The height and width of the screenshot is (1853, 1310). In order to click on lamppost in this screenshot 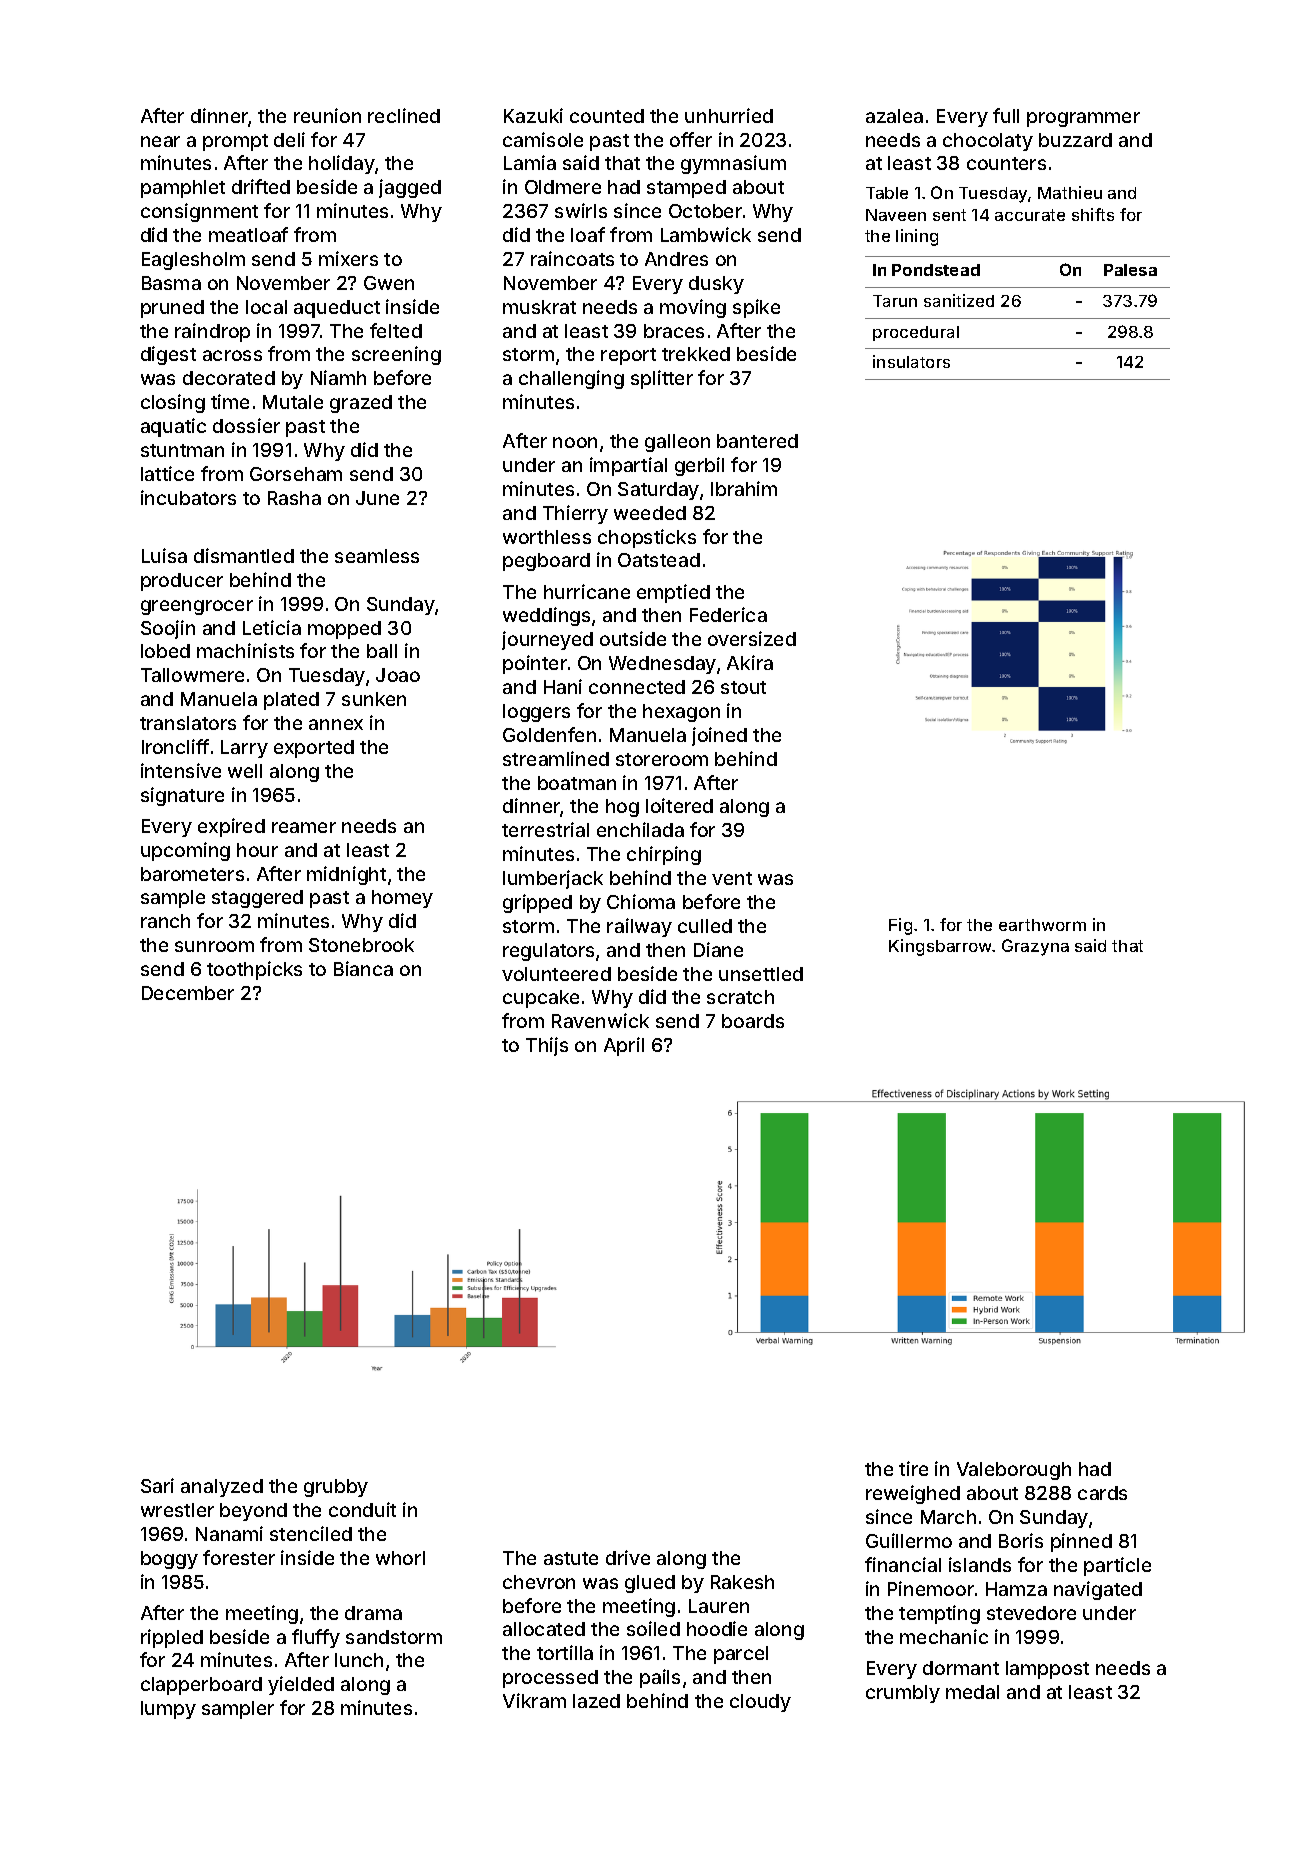, I will do `click(1047, 1670)`.
